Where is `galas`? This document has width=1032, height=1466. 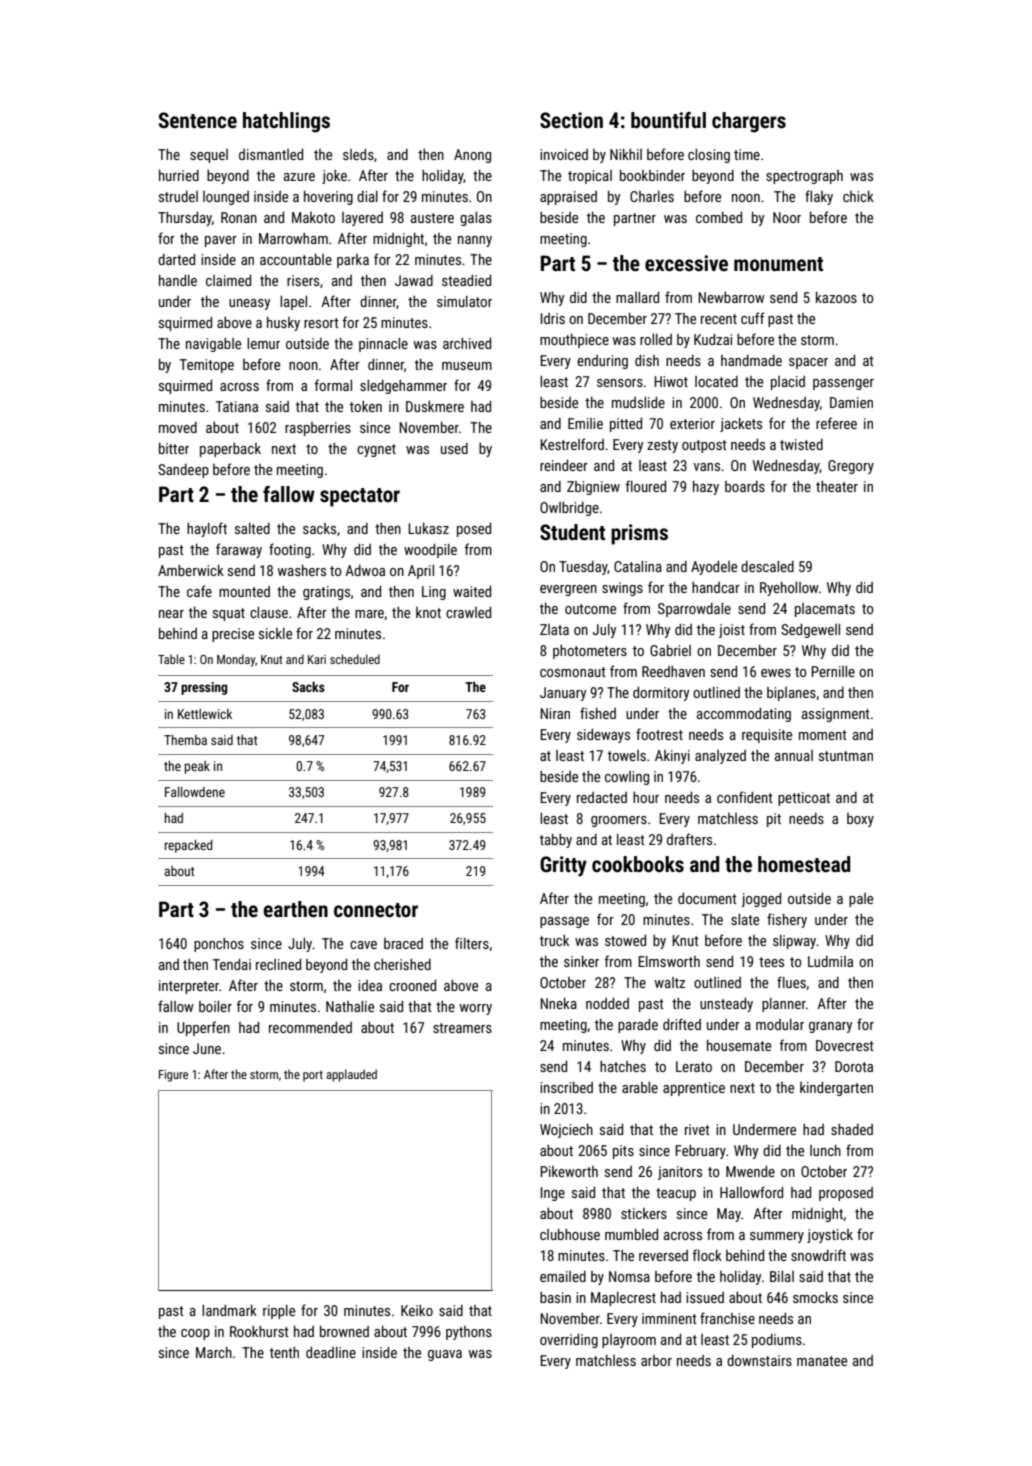 galas is located at coordinates (476, 219).
